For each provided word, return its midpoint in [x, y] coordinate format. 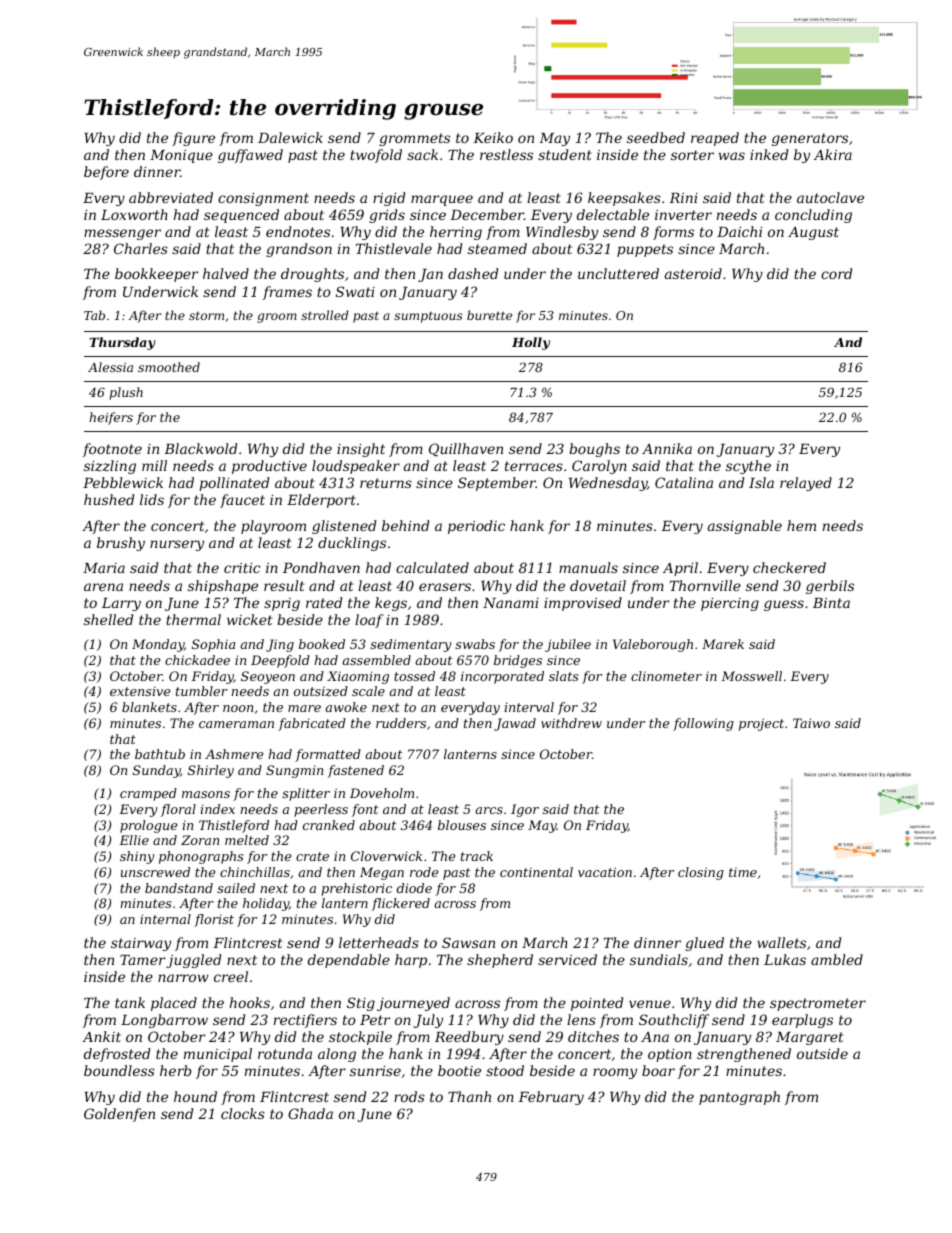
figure [193, 139]
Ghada [310, 1113]
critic [242, 568]
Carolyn [599, 467]
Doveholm [382, 793]
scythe [748, 467]
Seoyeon [268, 677]
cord [836, 273]
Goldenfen [119, 1115]
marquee [442, 200]
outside [822, 1053]
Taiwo [811, 723]
